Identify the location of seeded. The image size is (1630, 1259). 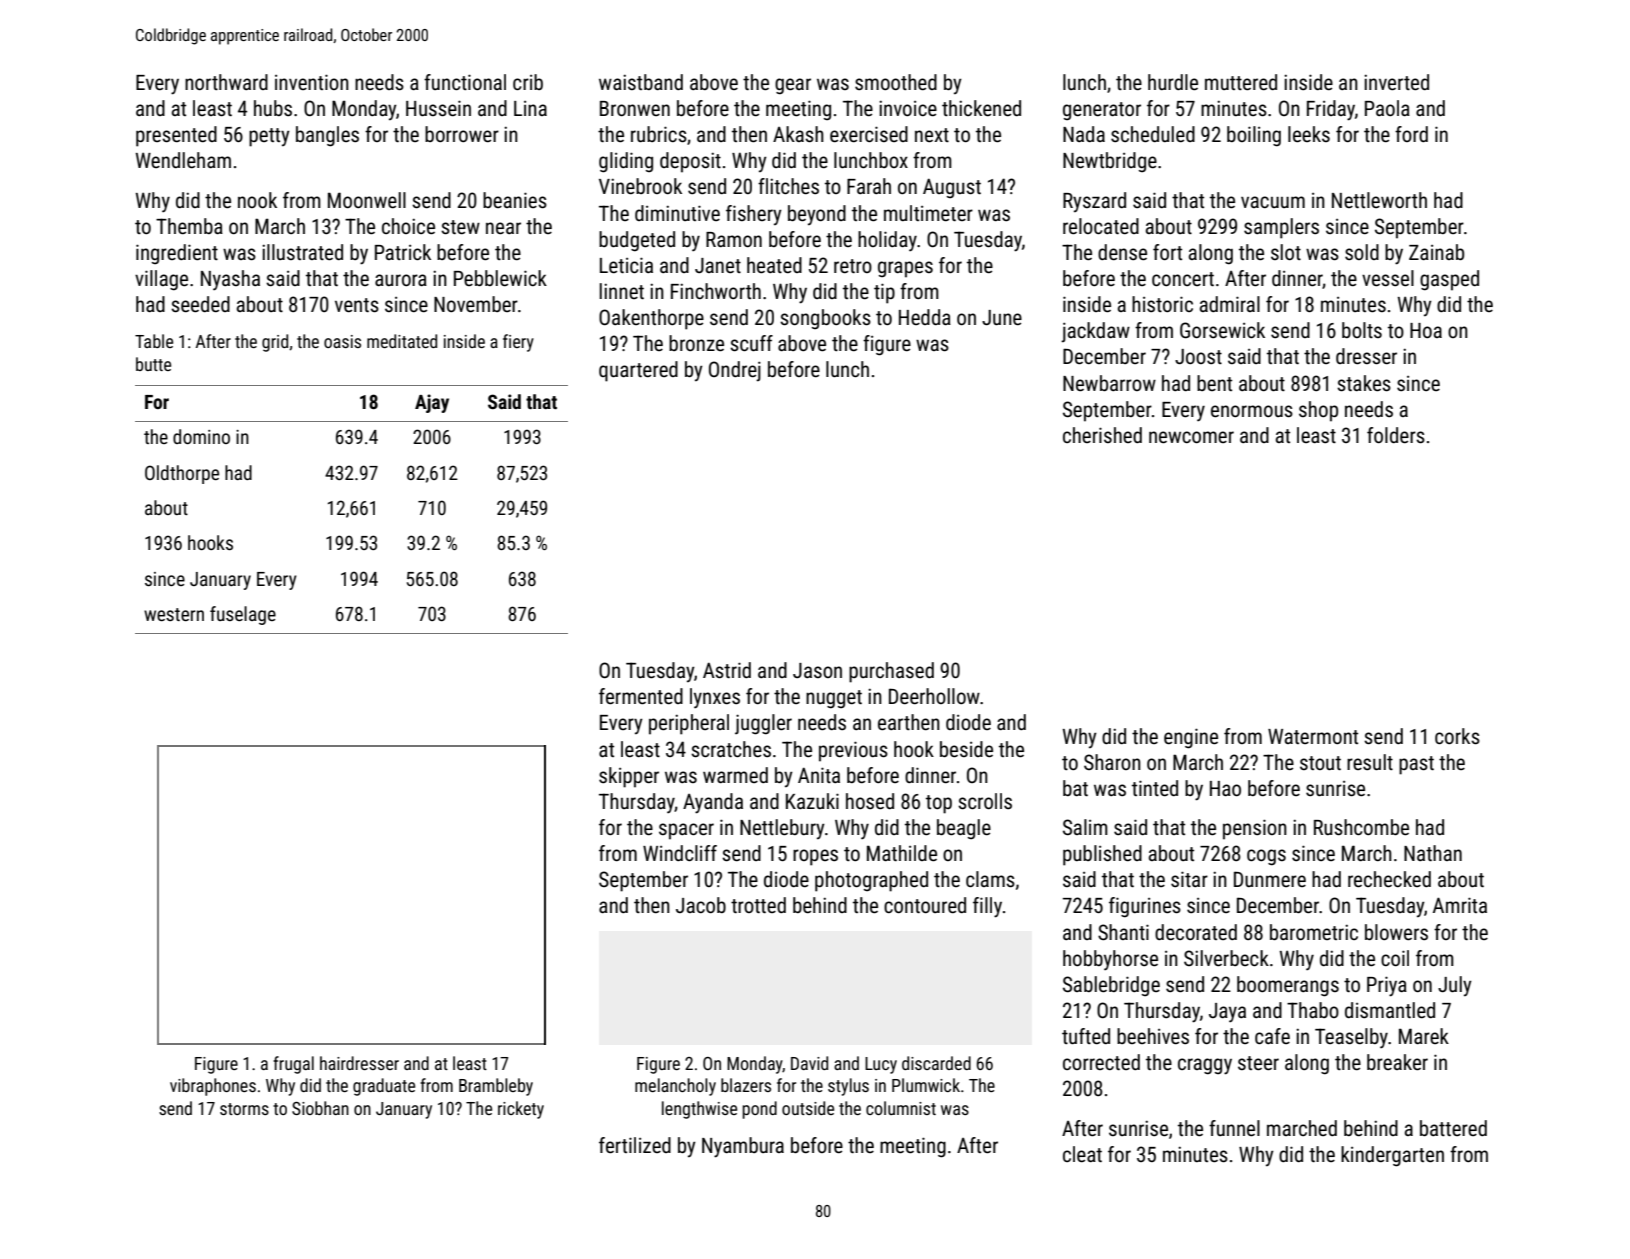
(200, 304).
